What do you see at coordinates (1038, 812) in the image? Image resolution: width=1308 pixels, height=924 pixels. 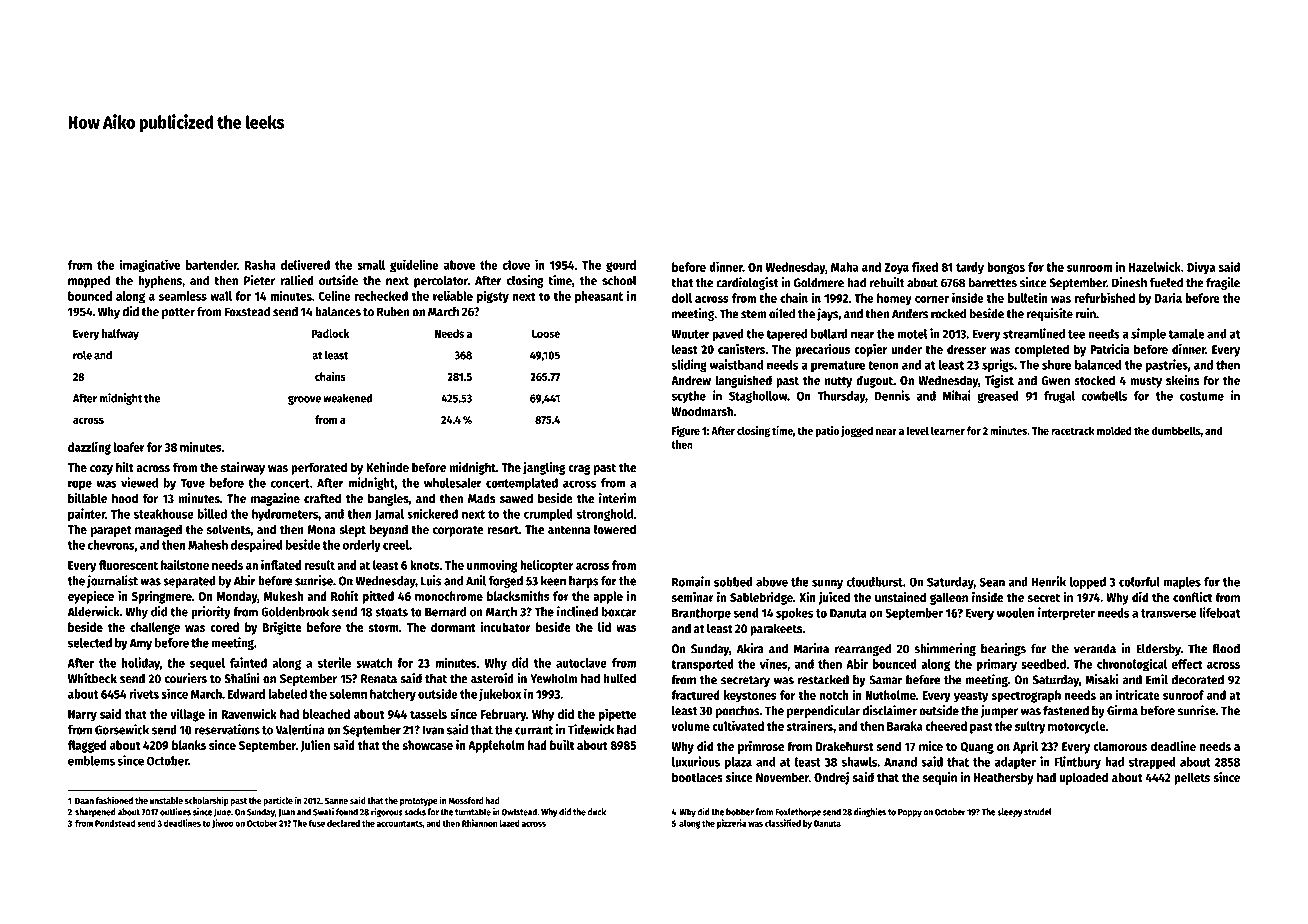 I see `strudel` at bounding box center [1038, 812].
